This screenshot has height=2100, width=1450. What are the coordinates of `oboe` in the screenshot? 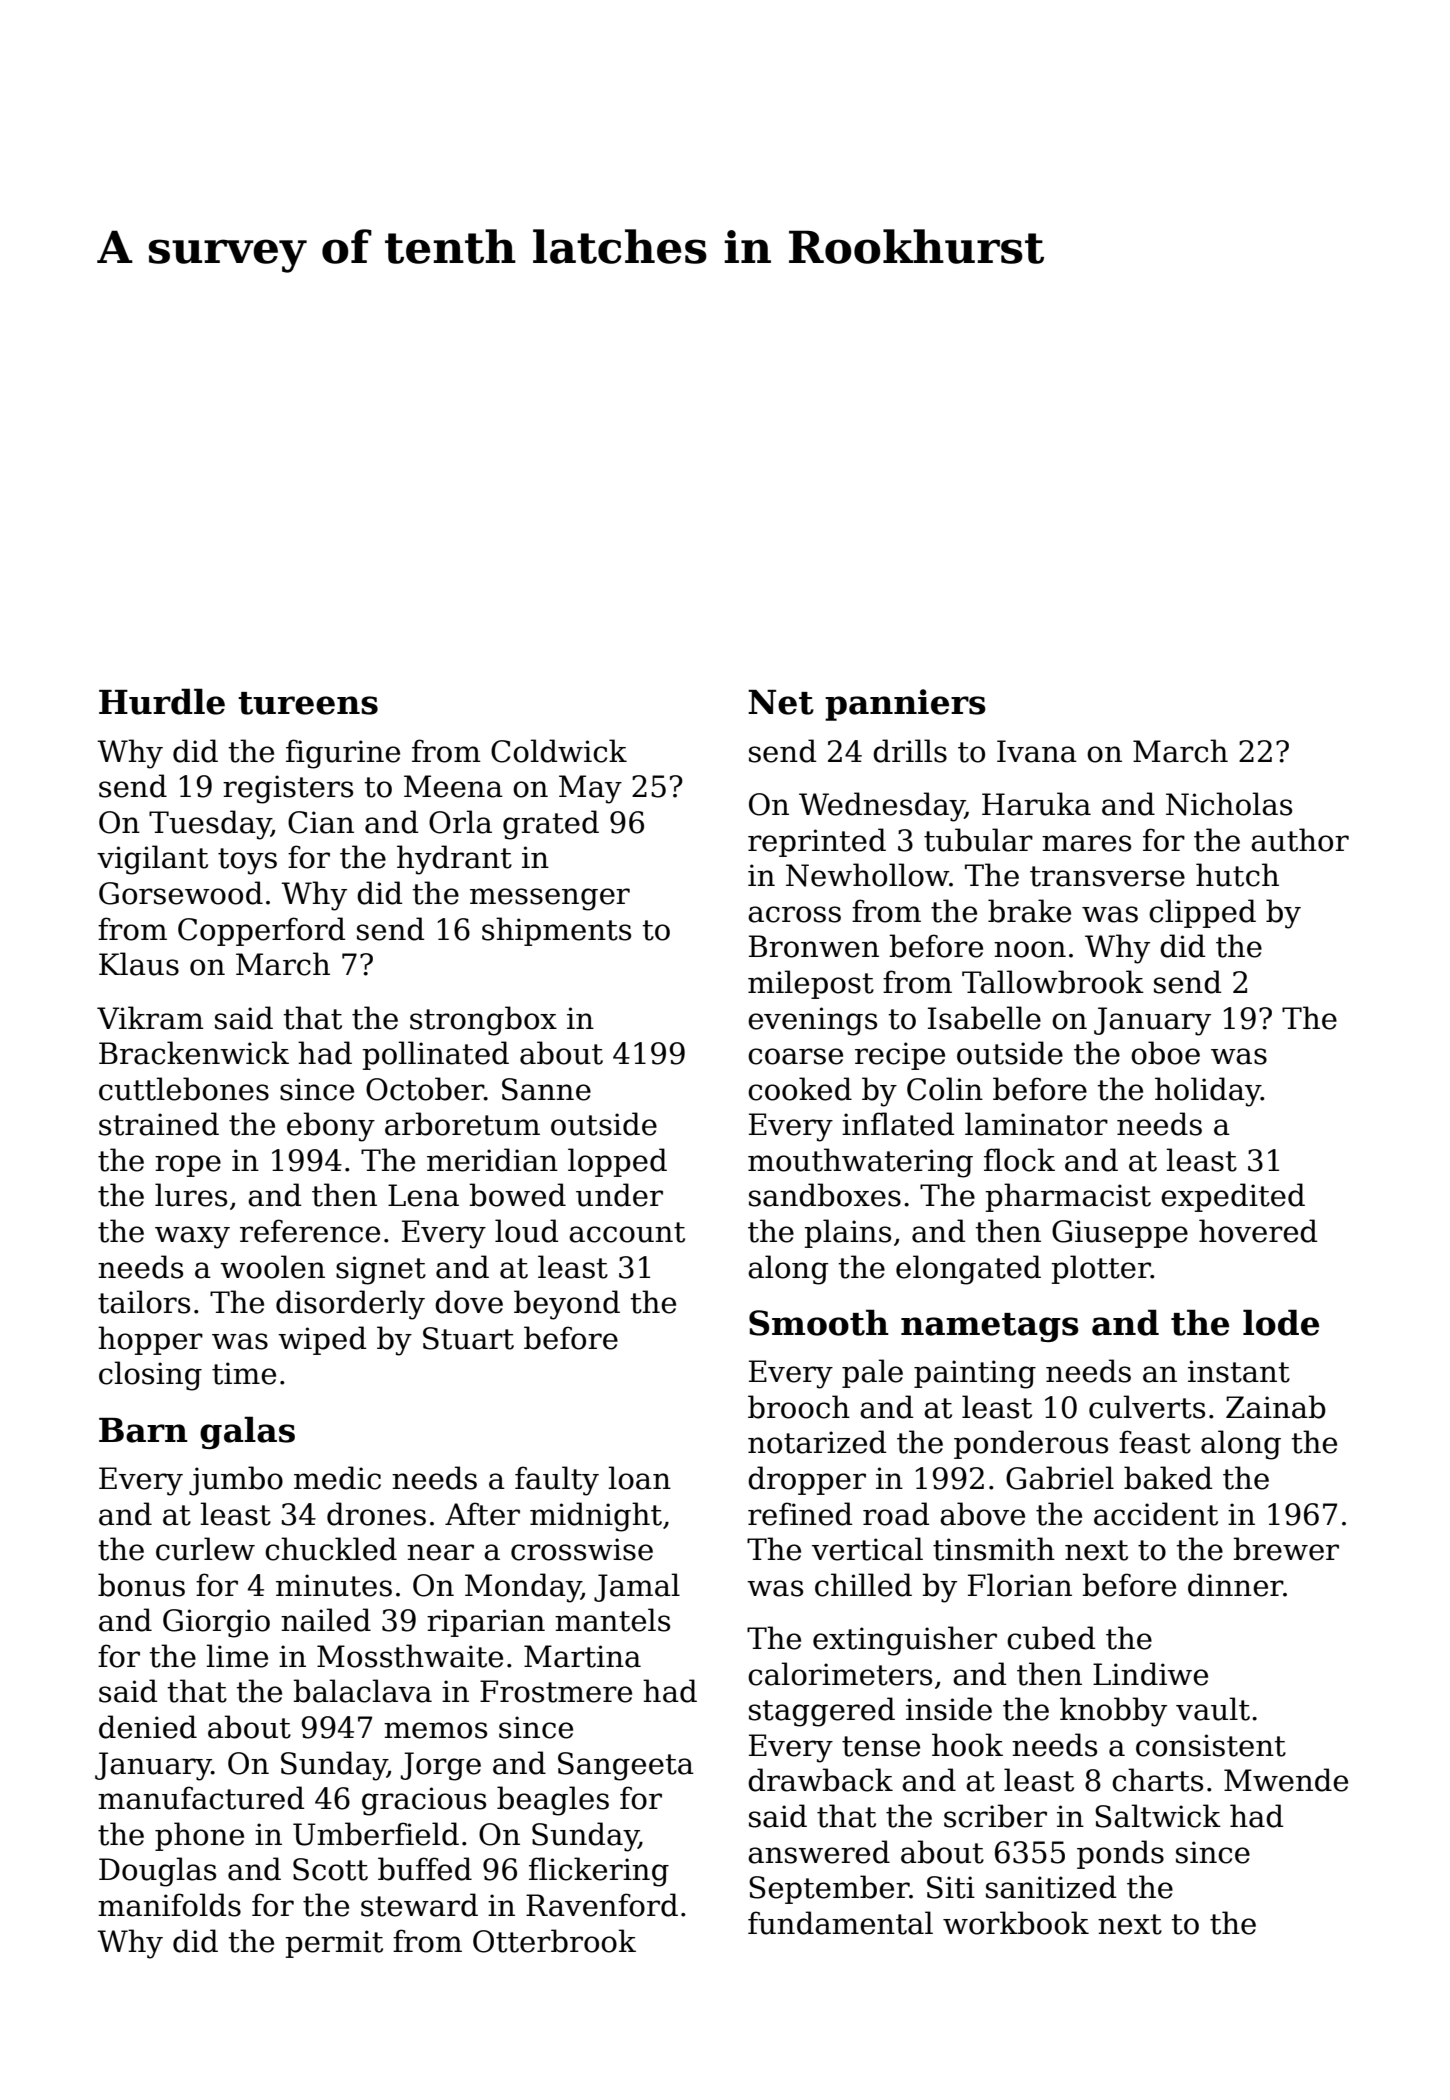 It's located at (1165, 1053).
